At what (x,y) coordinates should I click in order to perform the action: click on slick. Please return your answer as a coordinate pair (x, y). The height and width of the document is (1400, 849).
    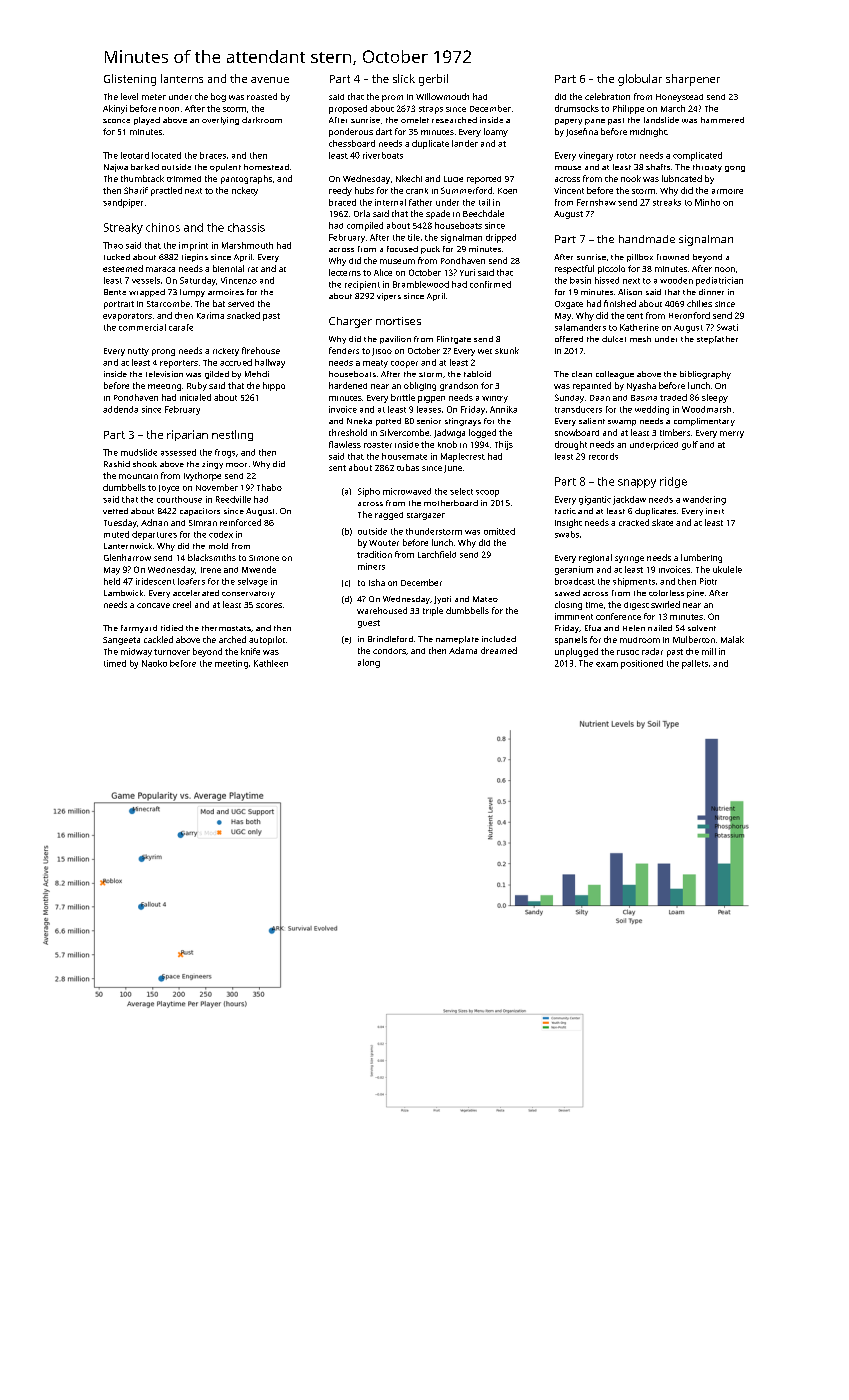
    Looking at the image, I should click on (404, 78).
